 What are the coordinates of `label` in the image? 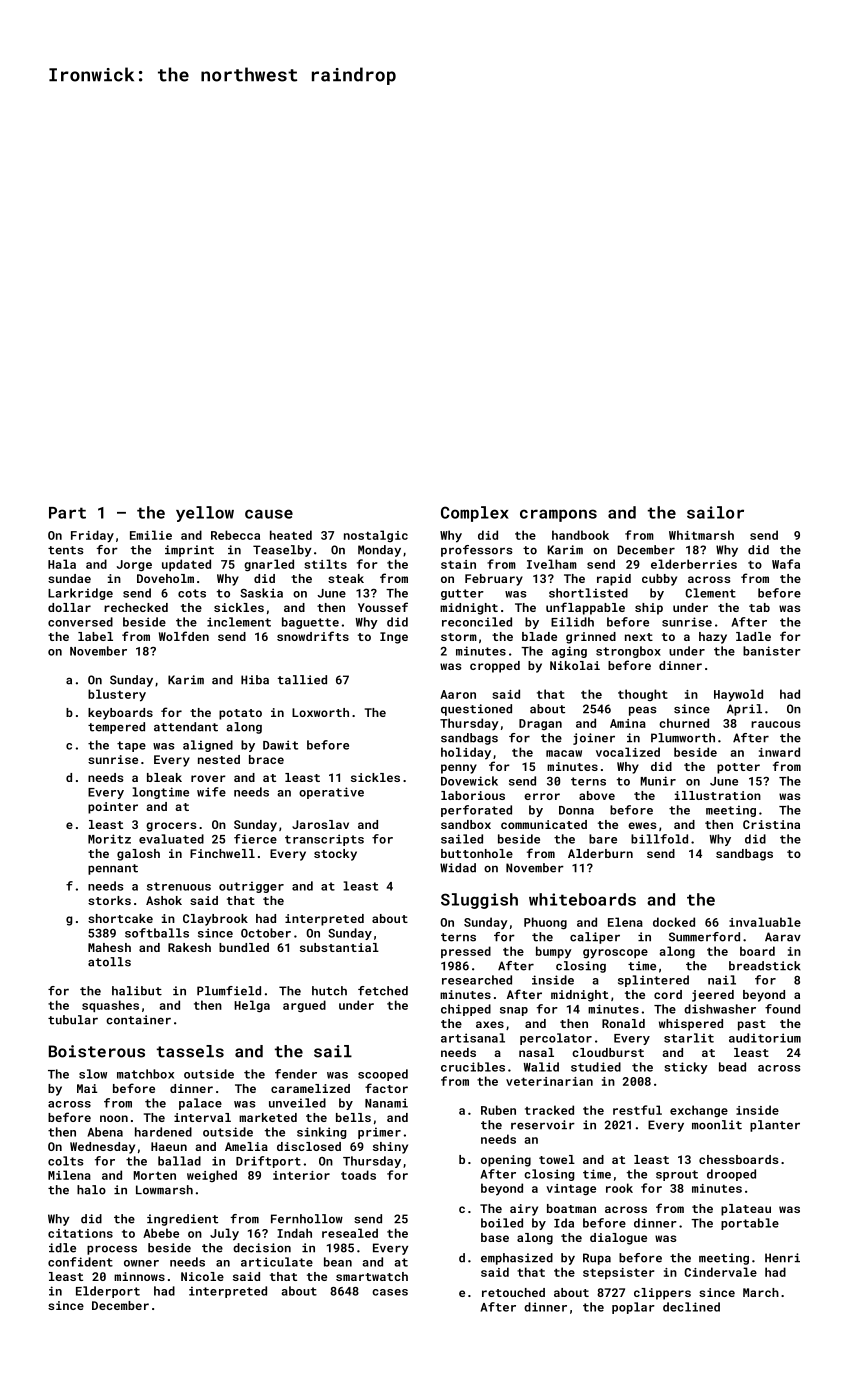 It's located at (95, 636).
